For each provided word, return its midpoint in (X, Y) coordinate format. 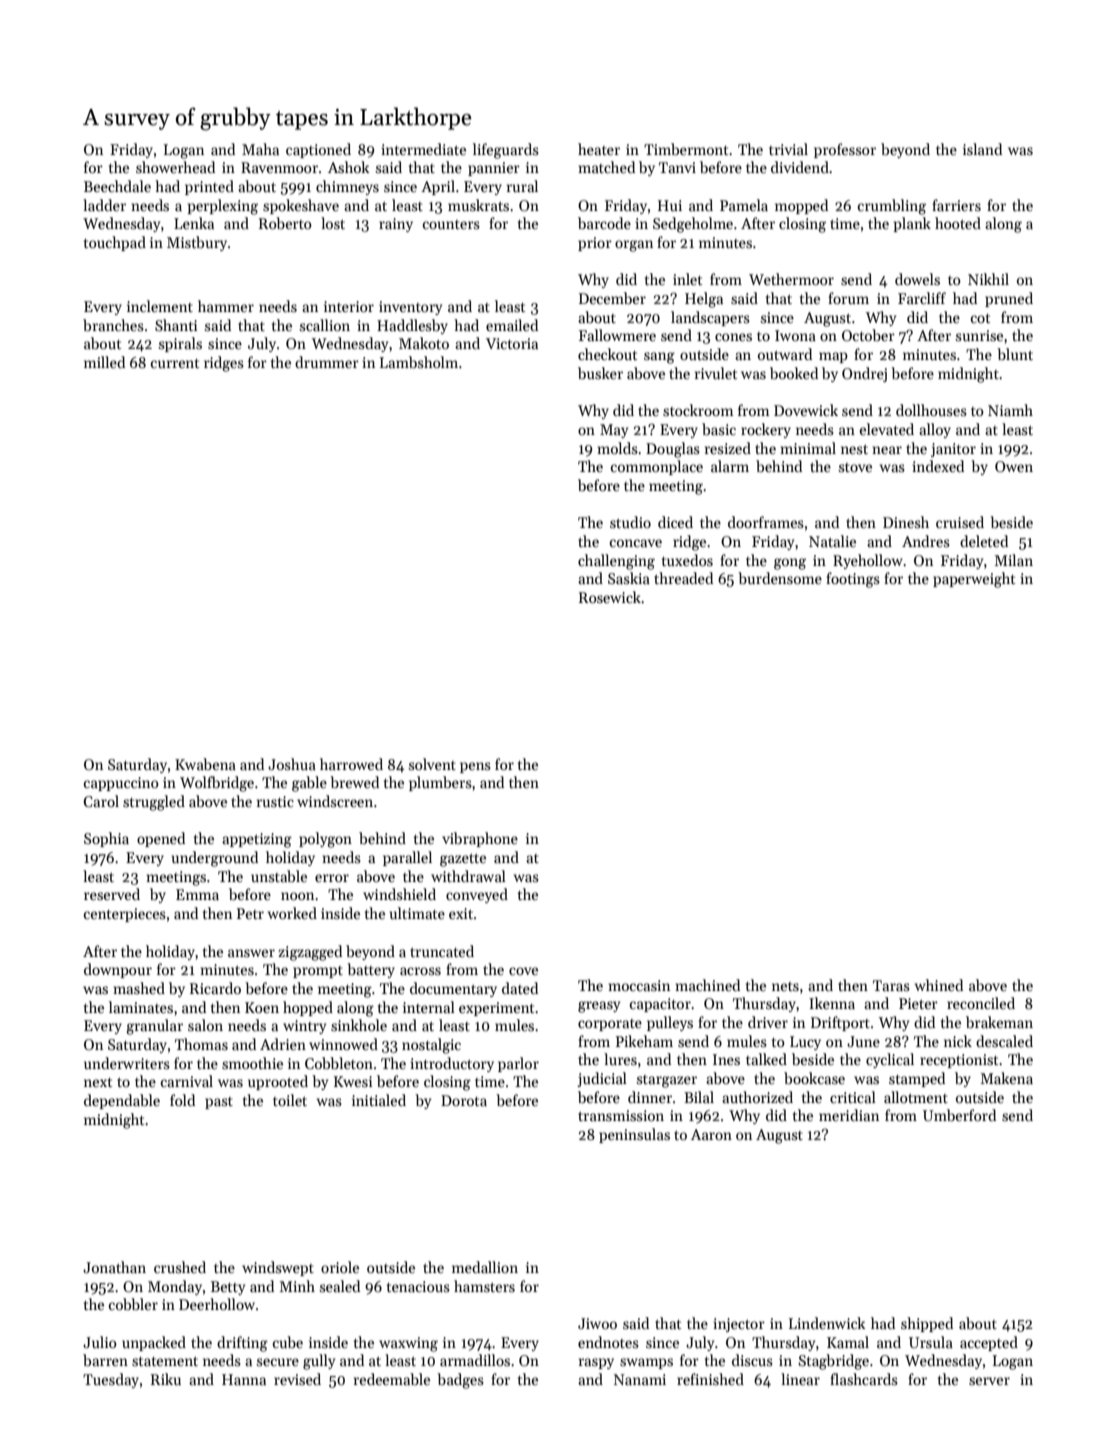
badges (460, 1381)
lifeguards (506, 151)
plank (912, 224)
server (989, 1381)
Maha (260, 149)
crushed (180, 1267)
